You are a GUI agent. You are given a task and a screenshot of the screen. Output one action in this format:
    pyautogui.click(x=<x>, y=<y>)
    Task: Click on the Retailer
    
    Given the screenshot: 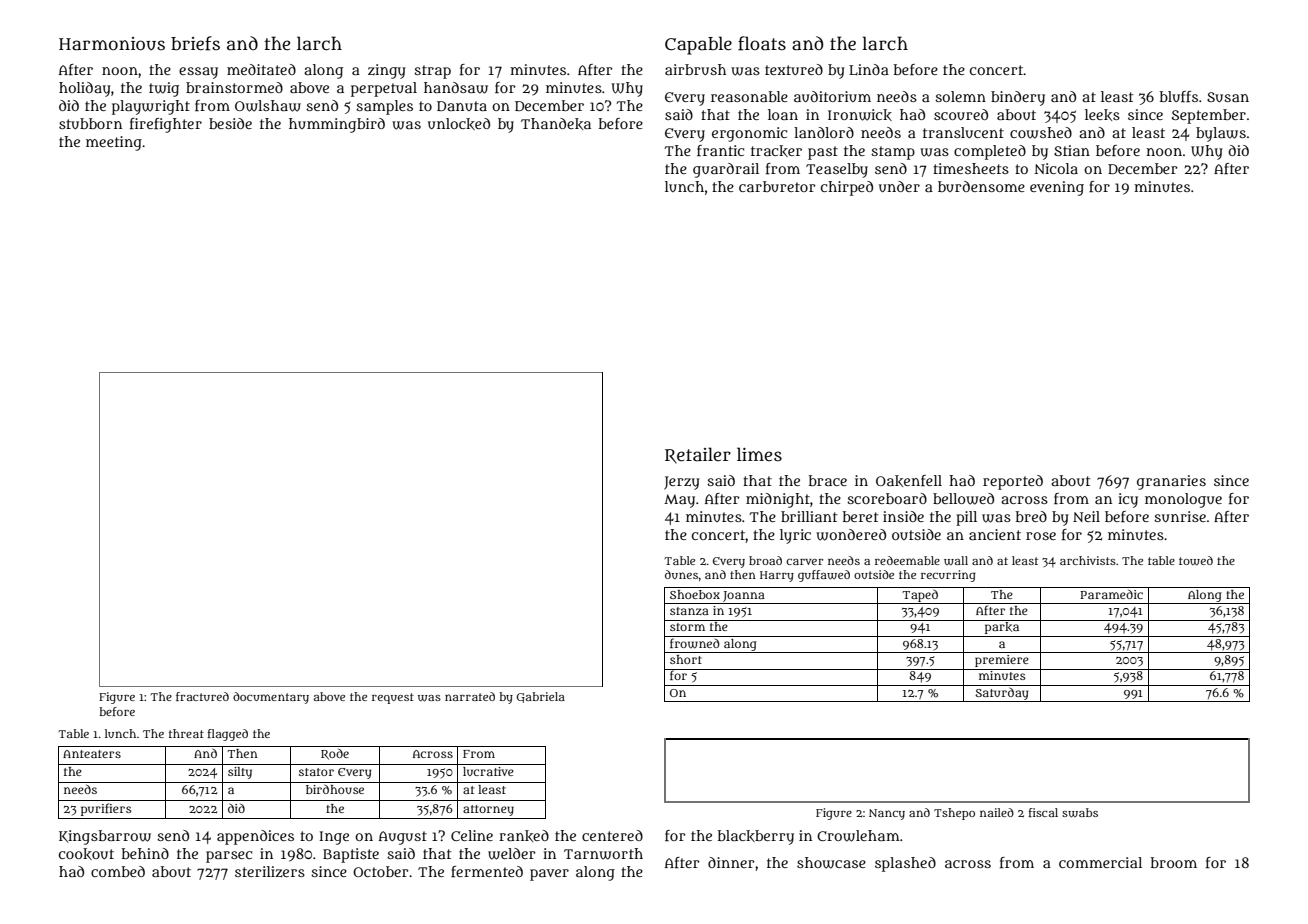 What is the action you would take?
    pyautogui.click(x=698, y=455)
